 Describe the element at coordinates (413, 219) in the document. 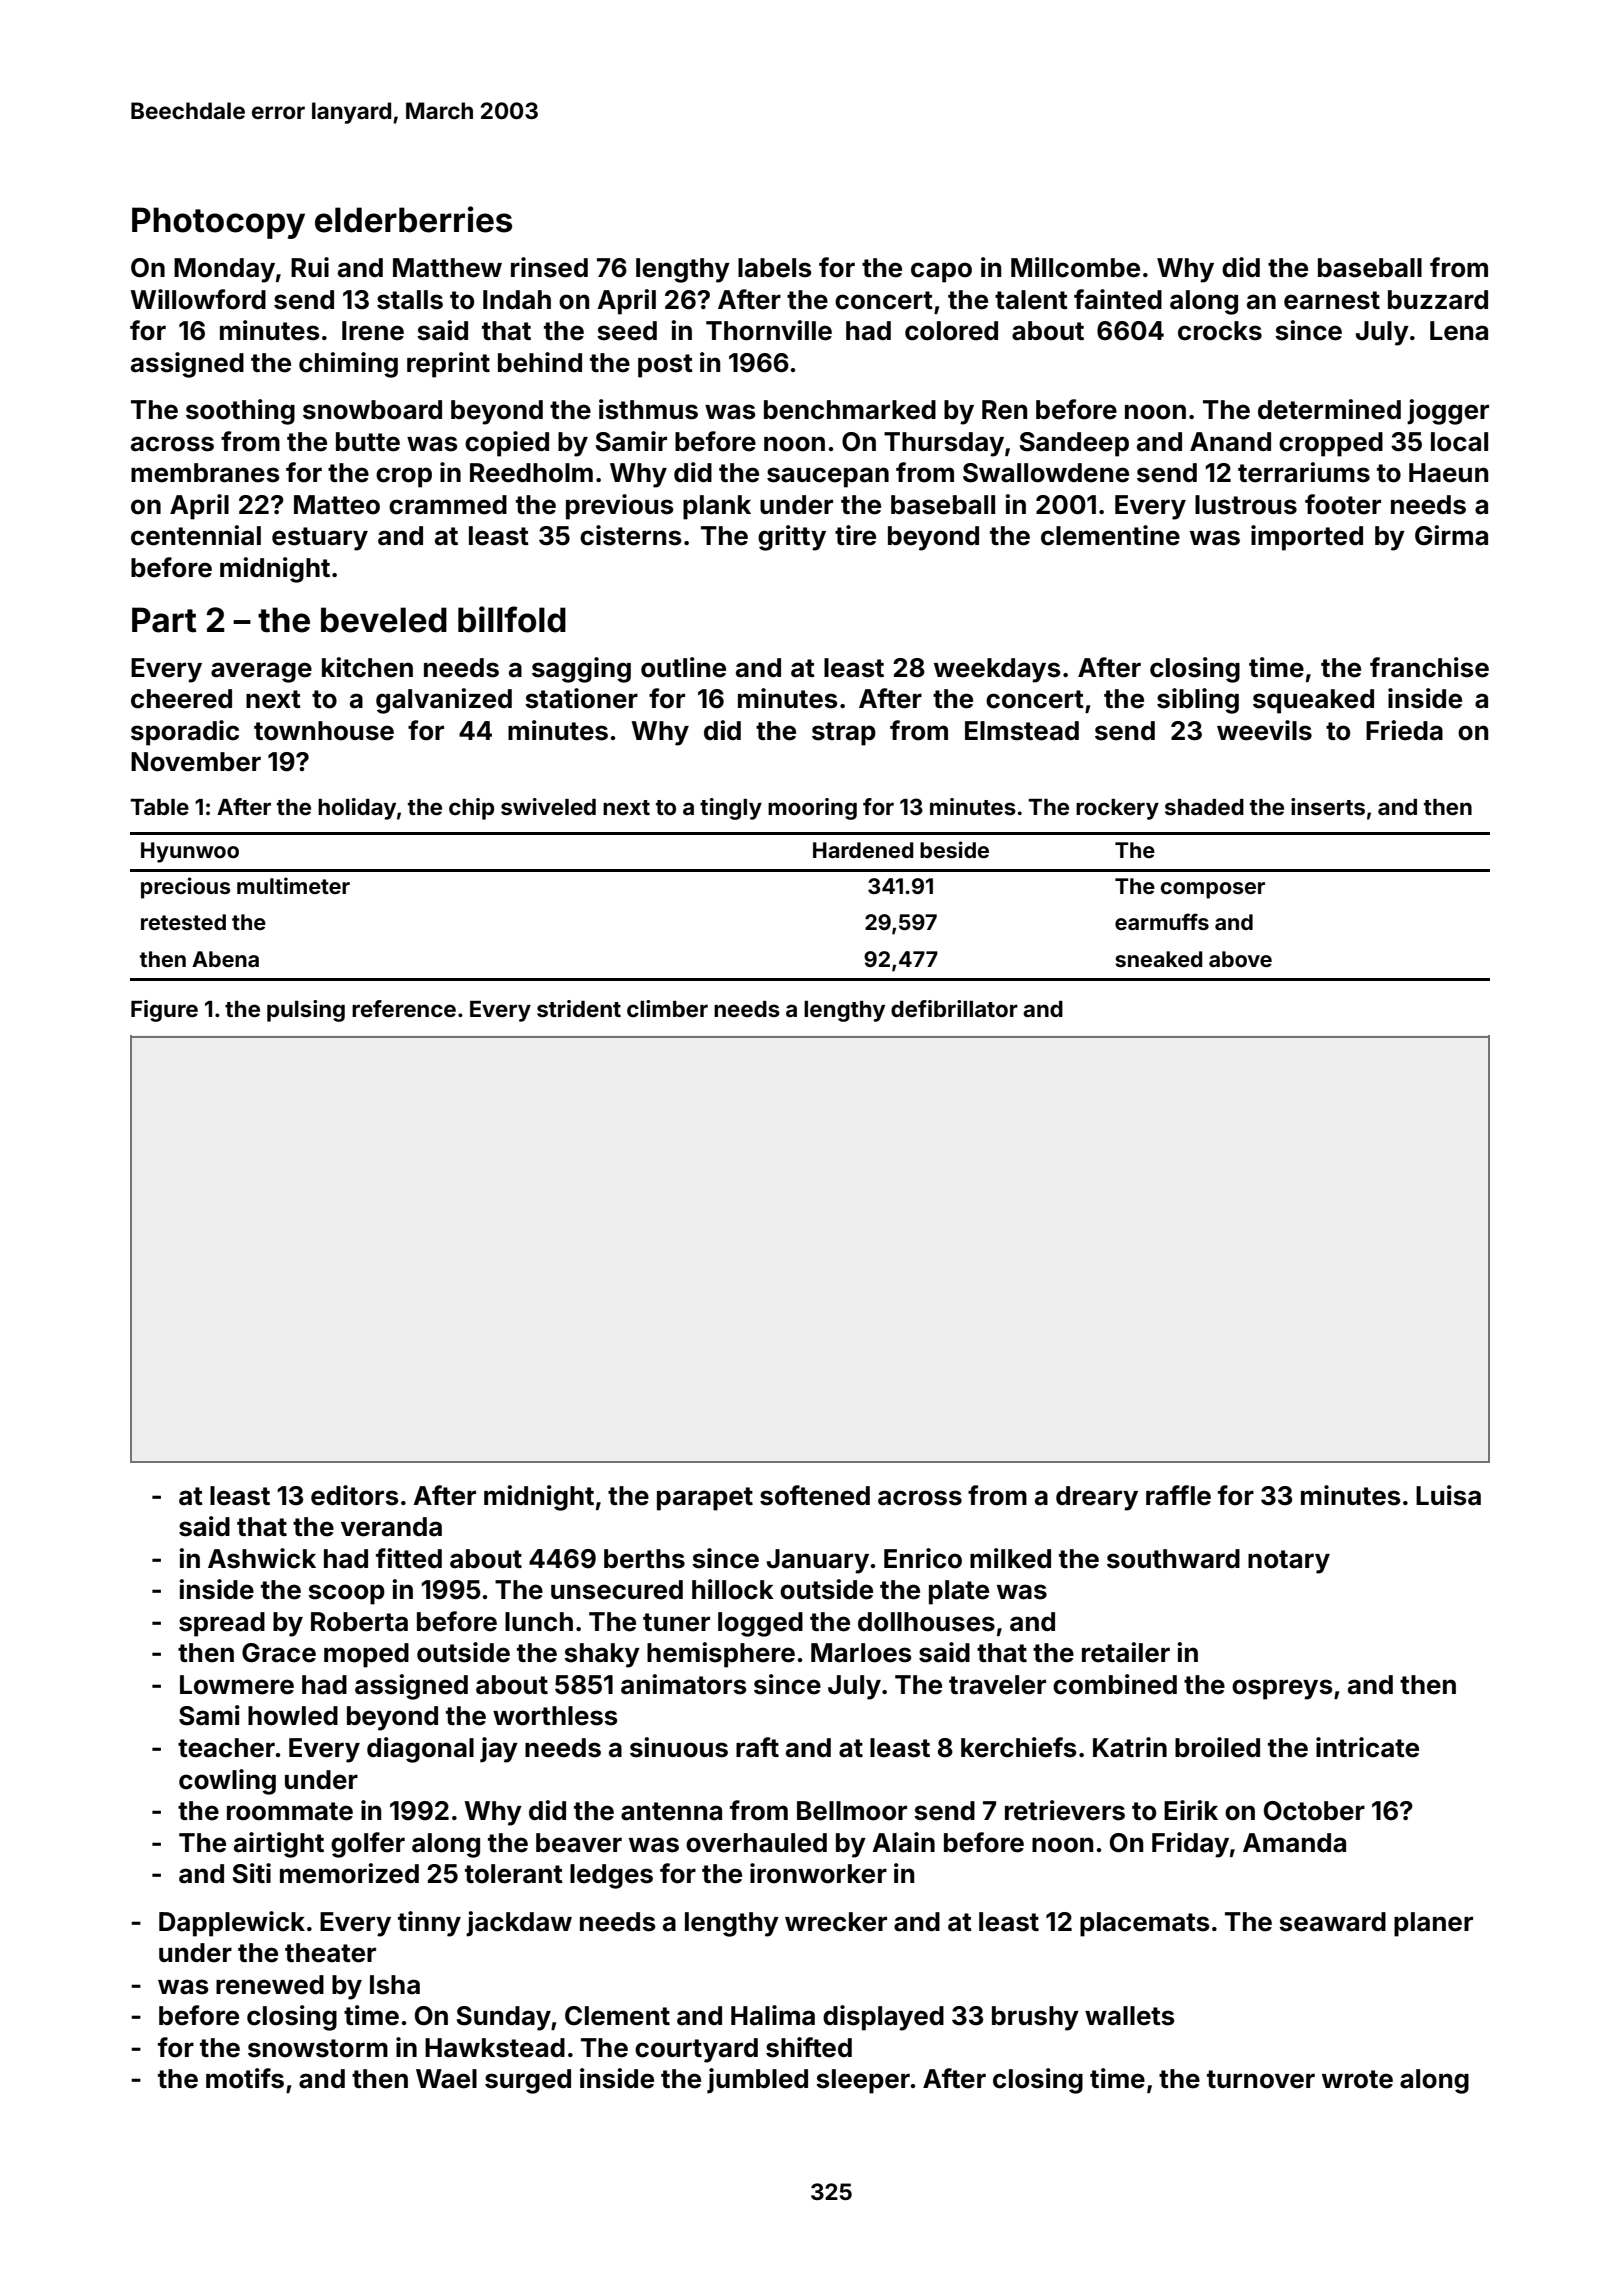

I see `elderberries` at that location.
